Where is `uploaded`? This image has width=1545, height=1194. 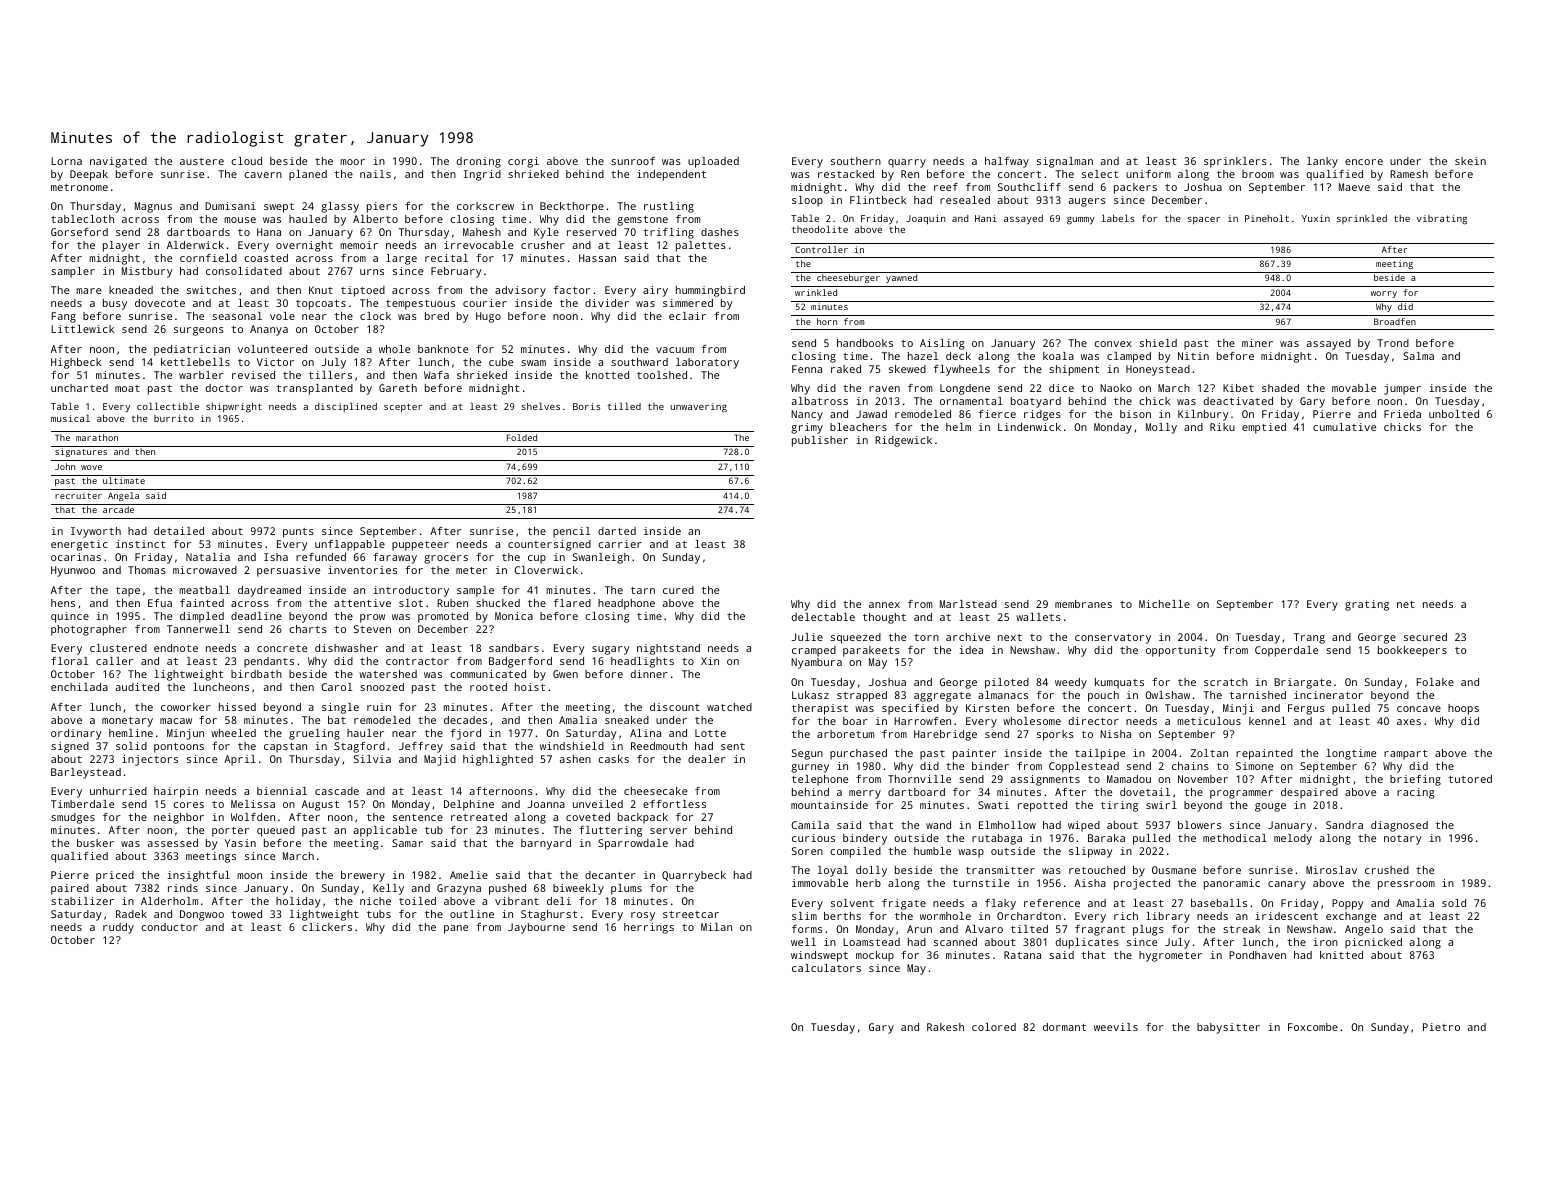
uploaded is located at coordinates (713, 162).
